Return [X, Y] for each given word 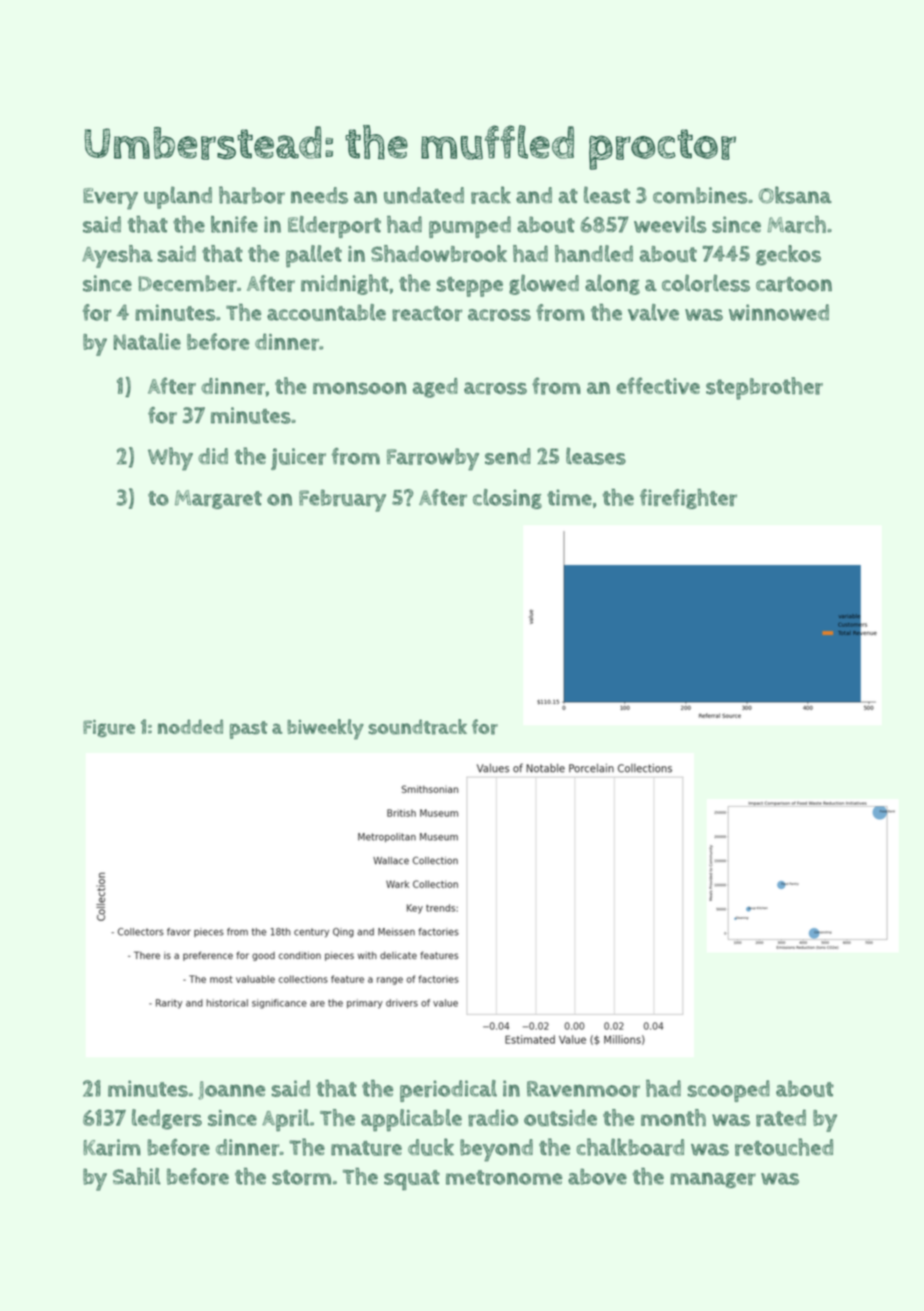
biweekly [325, 729]
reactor [427, 313]
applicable [411, 1120]
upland [178, 197]
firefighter [688, 499]
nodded [190, 726]
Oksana [795, 195]
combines [700, 195]
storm [301, 1177]
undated [424, 195]
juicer [298, 459]
